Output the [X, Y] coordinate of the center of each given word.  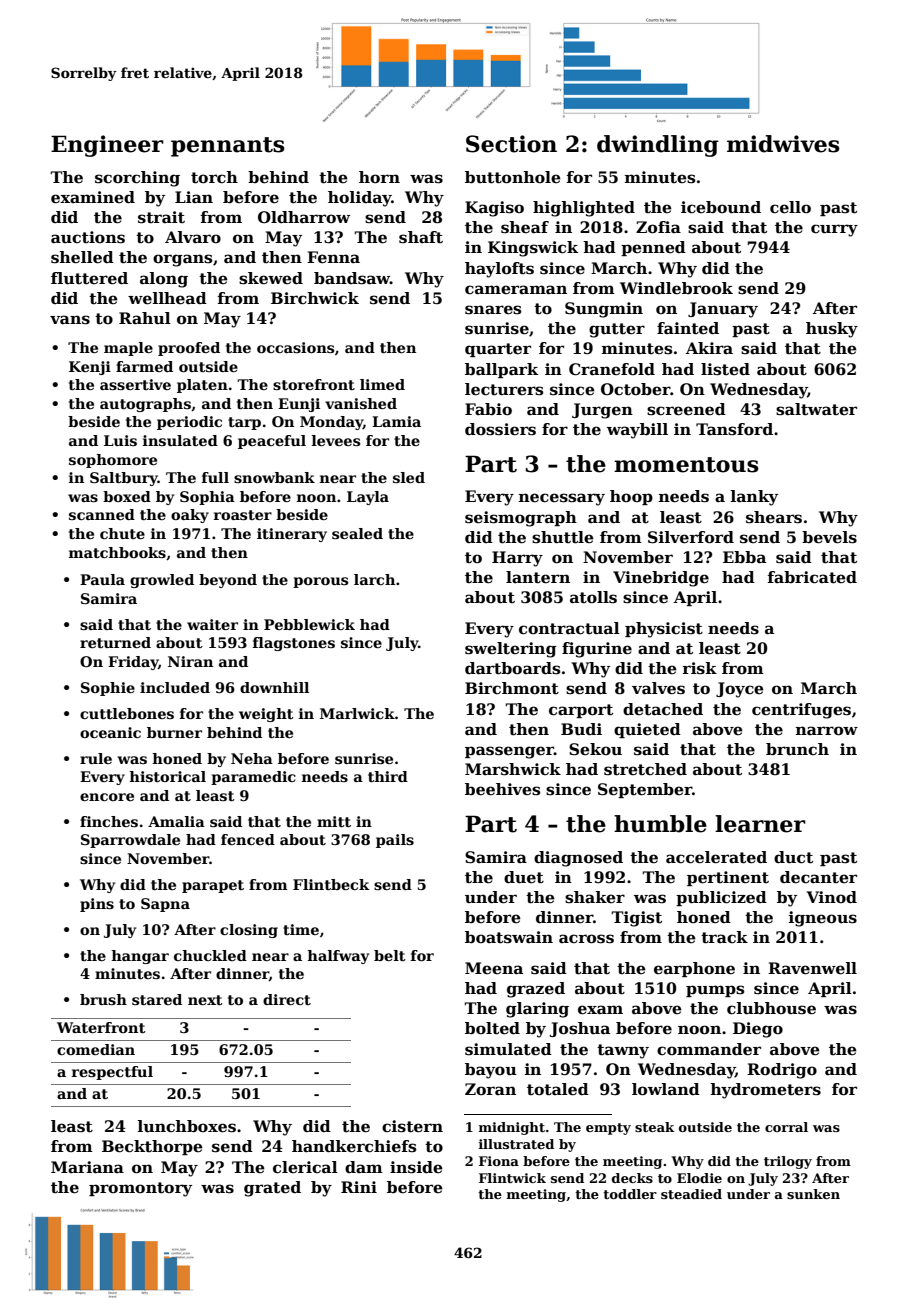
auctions [88, 237]
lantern [538, 577]
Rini [359, 1187]
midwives [783, 144]
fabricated [812, 577]
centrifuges [801, 711]
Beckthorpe [152, 1147]
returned [115, 642]
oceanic [110, 732]
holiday [359, 199]
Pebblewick [309, 624]
